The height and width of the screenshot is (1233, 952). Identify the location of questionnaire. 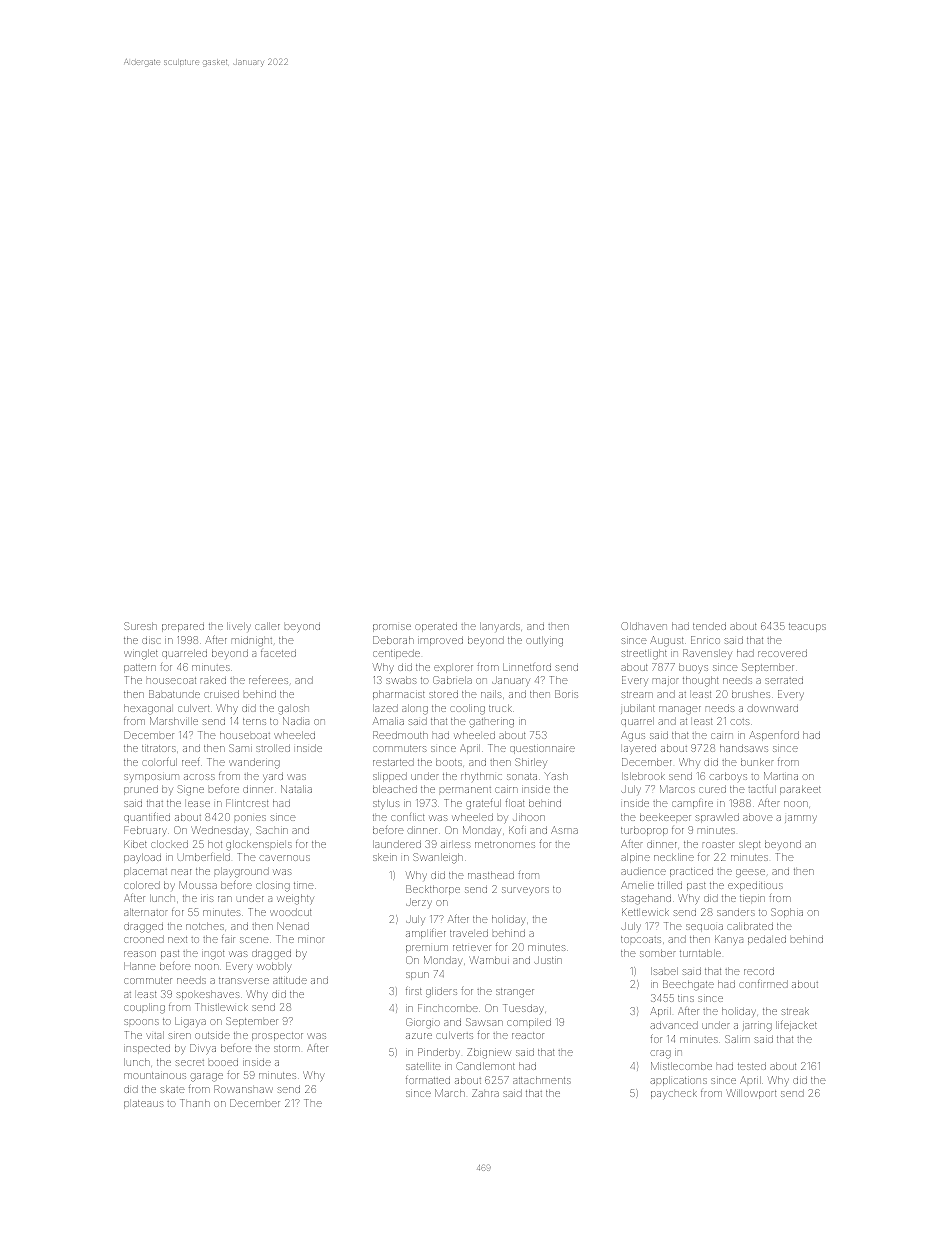
(542, 749).
